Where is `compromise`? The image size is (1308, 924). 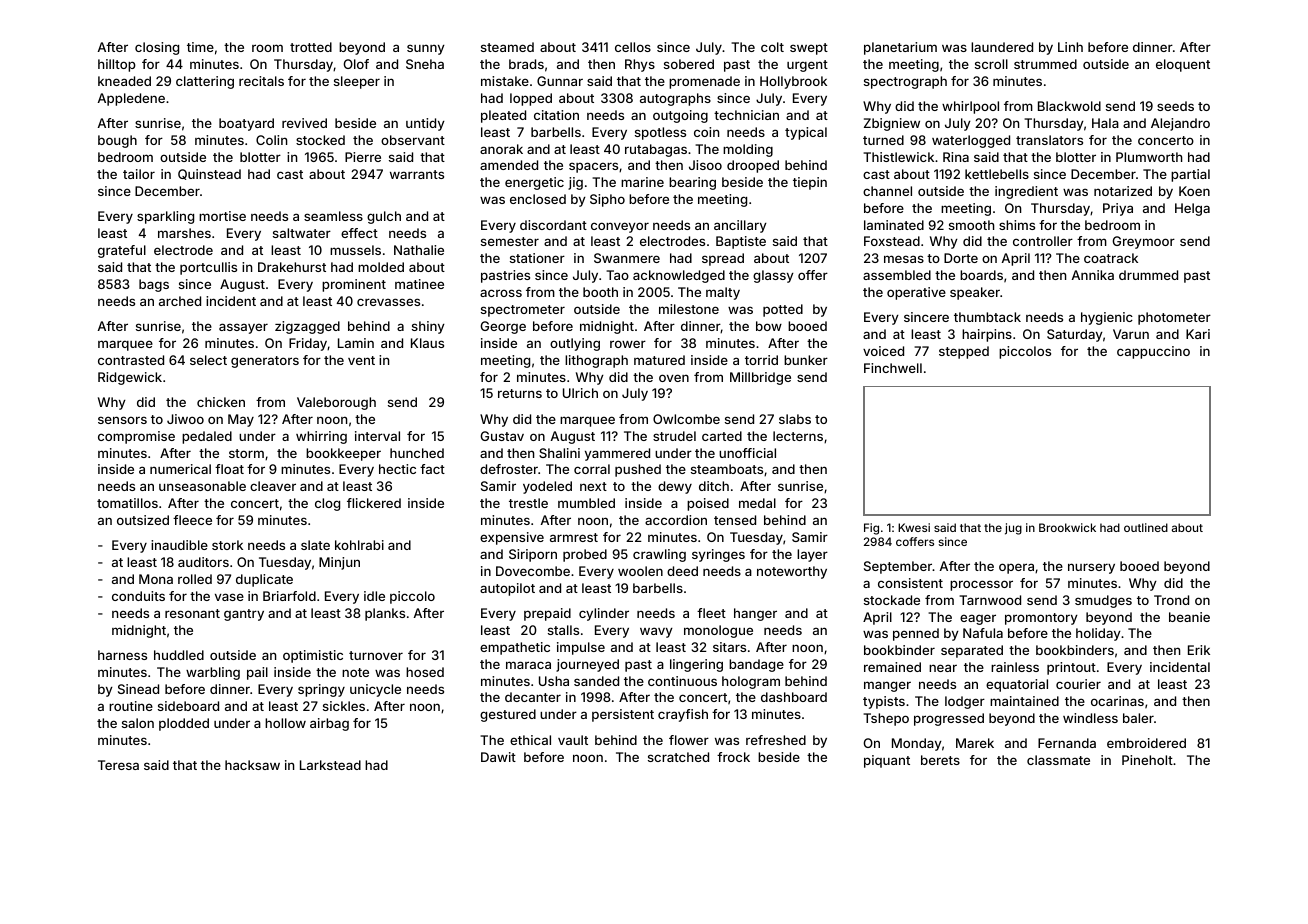
compromise is located at coordinates (136, 437).
